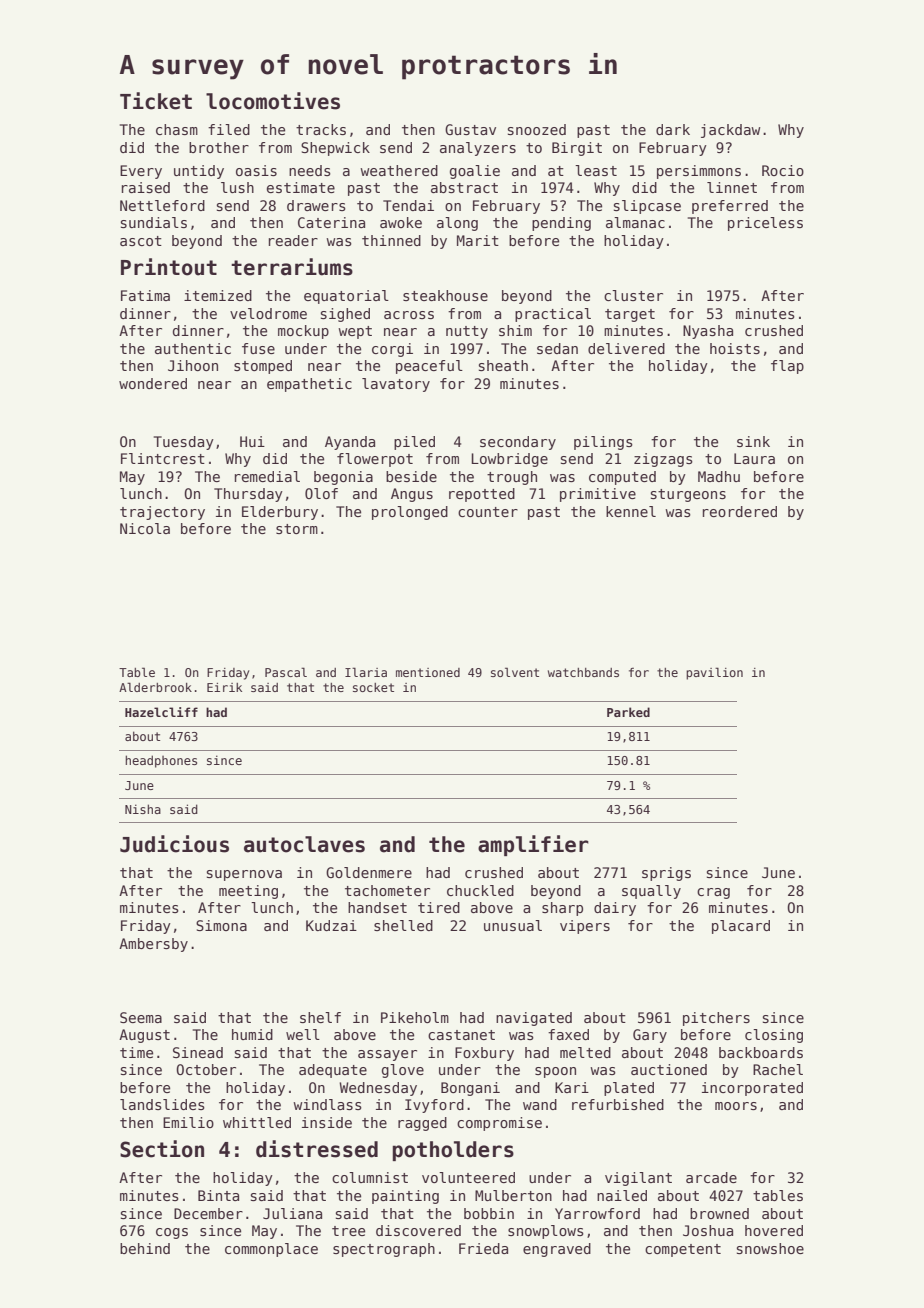 This document has height=1308, width=924. Describe the element at coordinates (141, 1017) in the document. I see `Seema` at that location.
